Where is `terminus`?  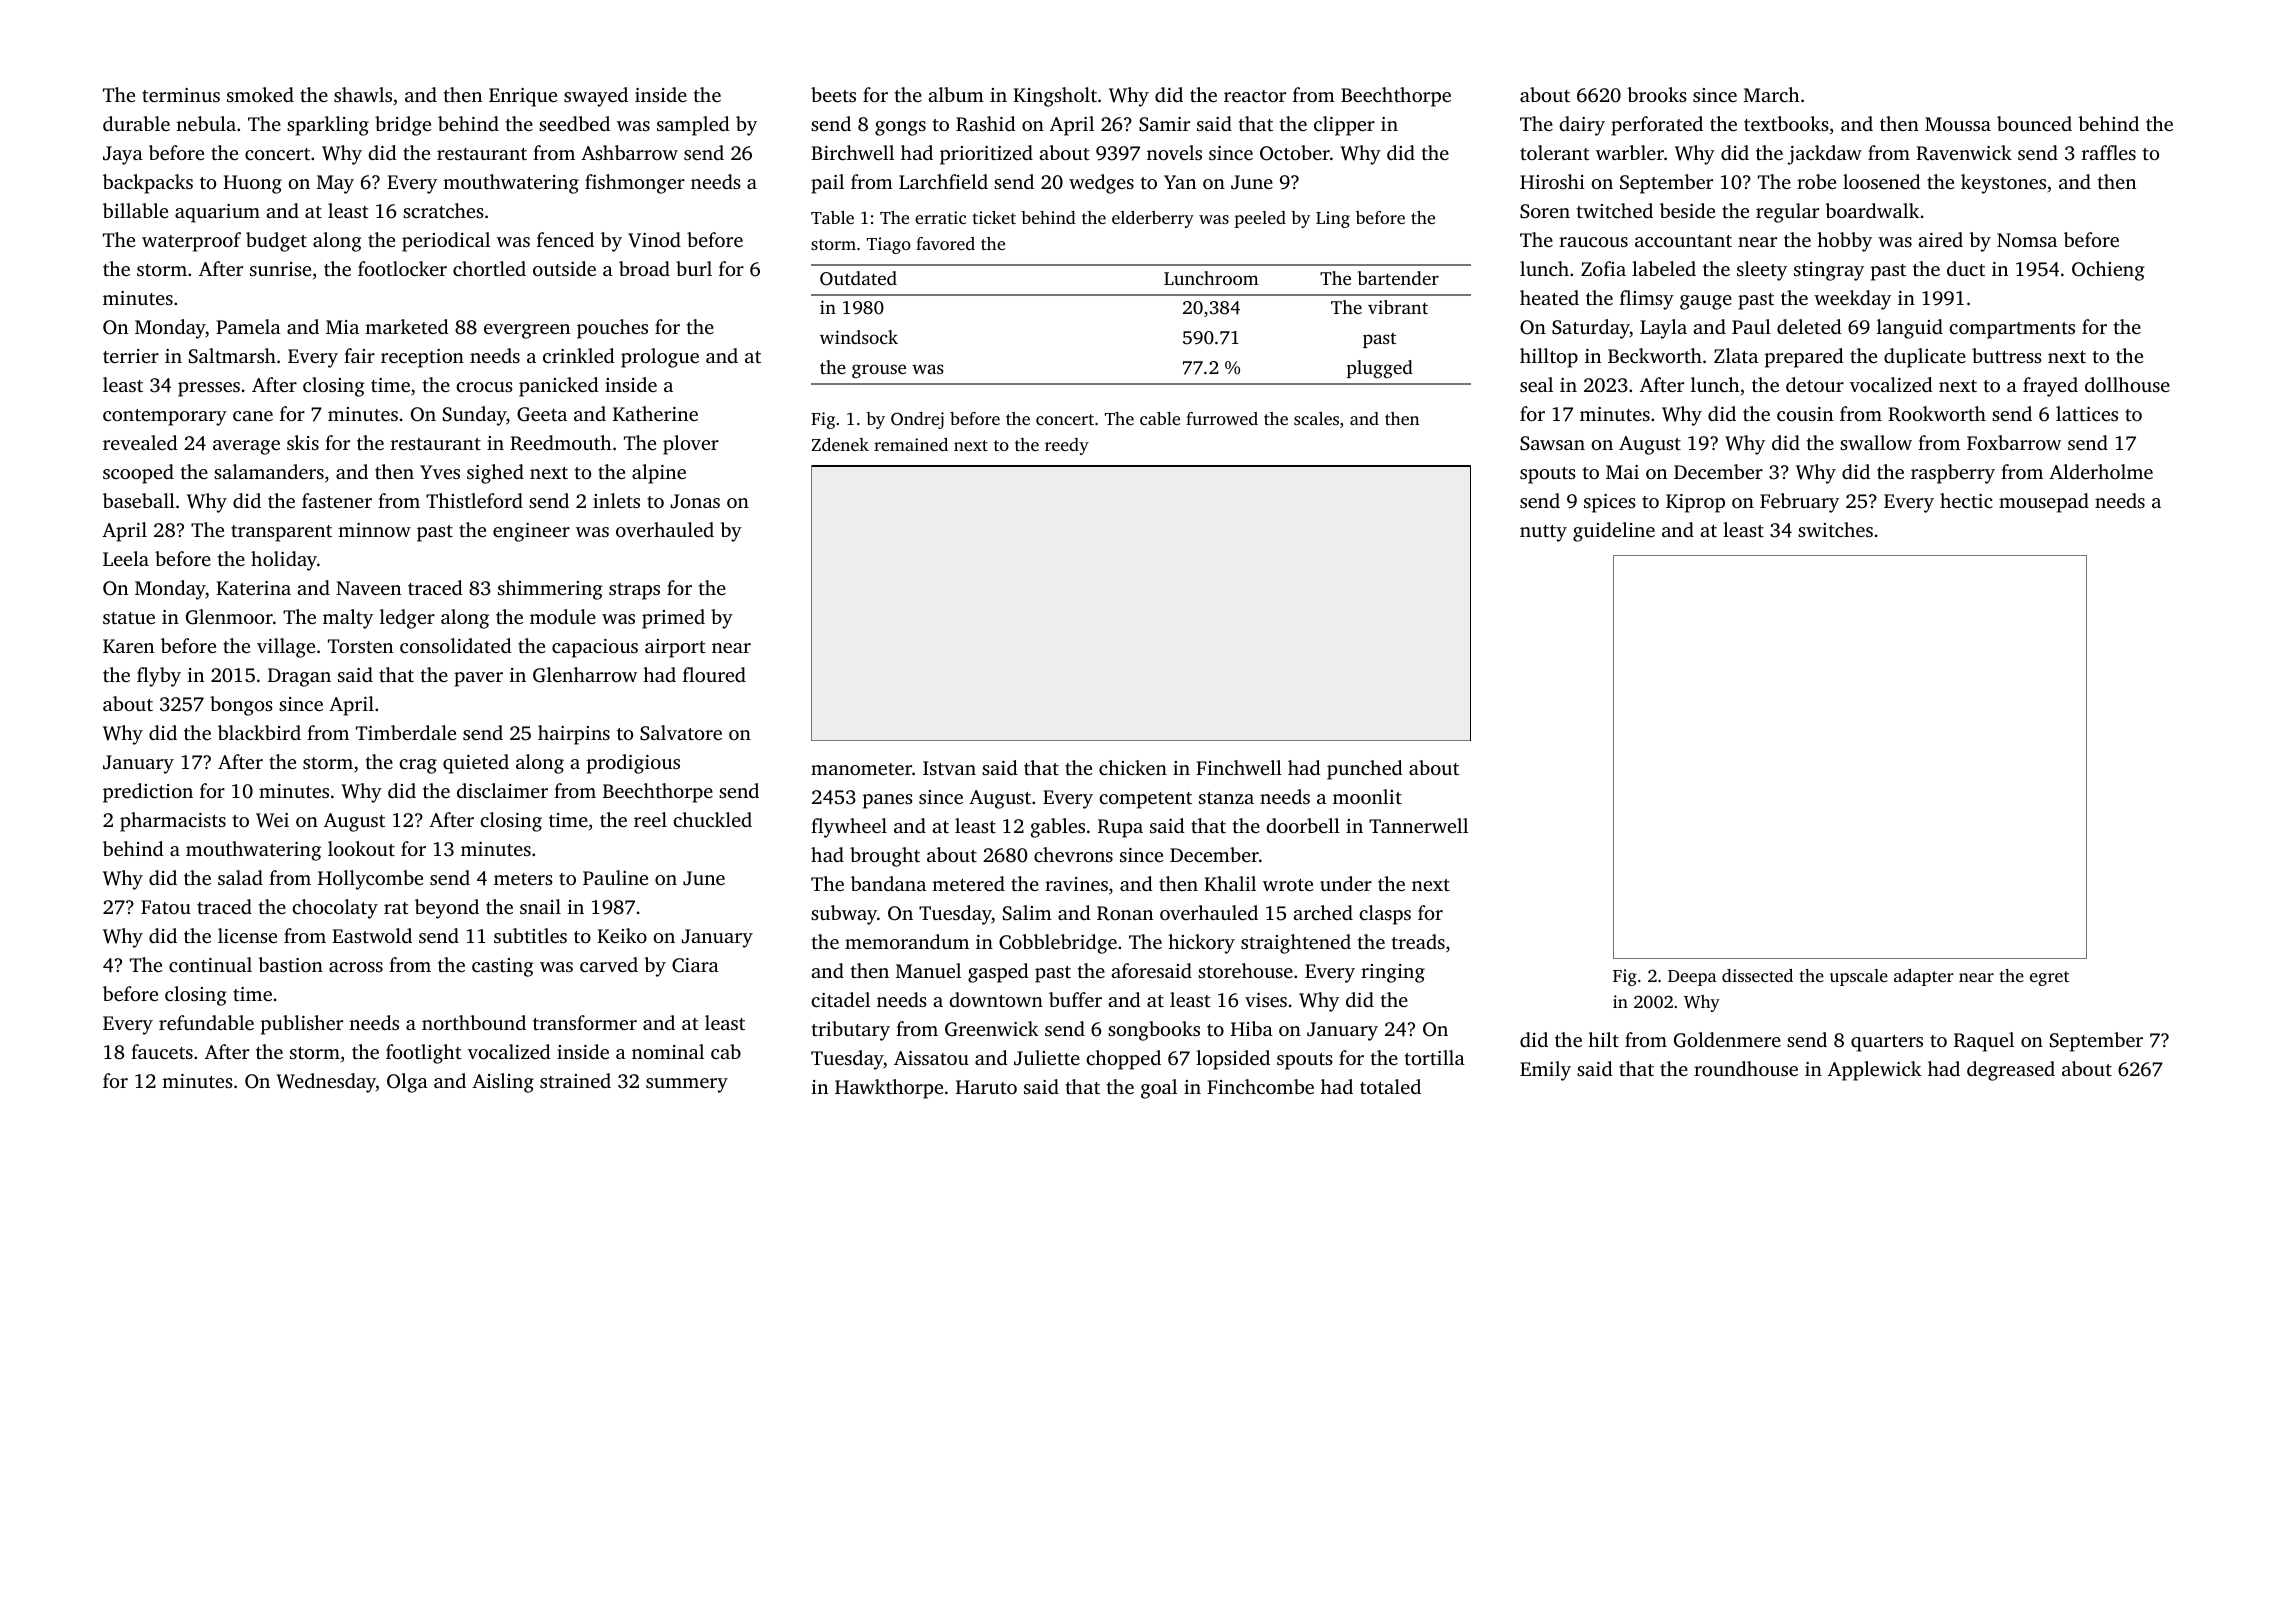
terminus is located at coordinates (181, 95).
